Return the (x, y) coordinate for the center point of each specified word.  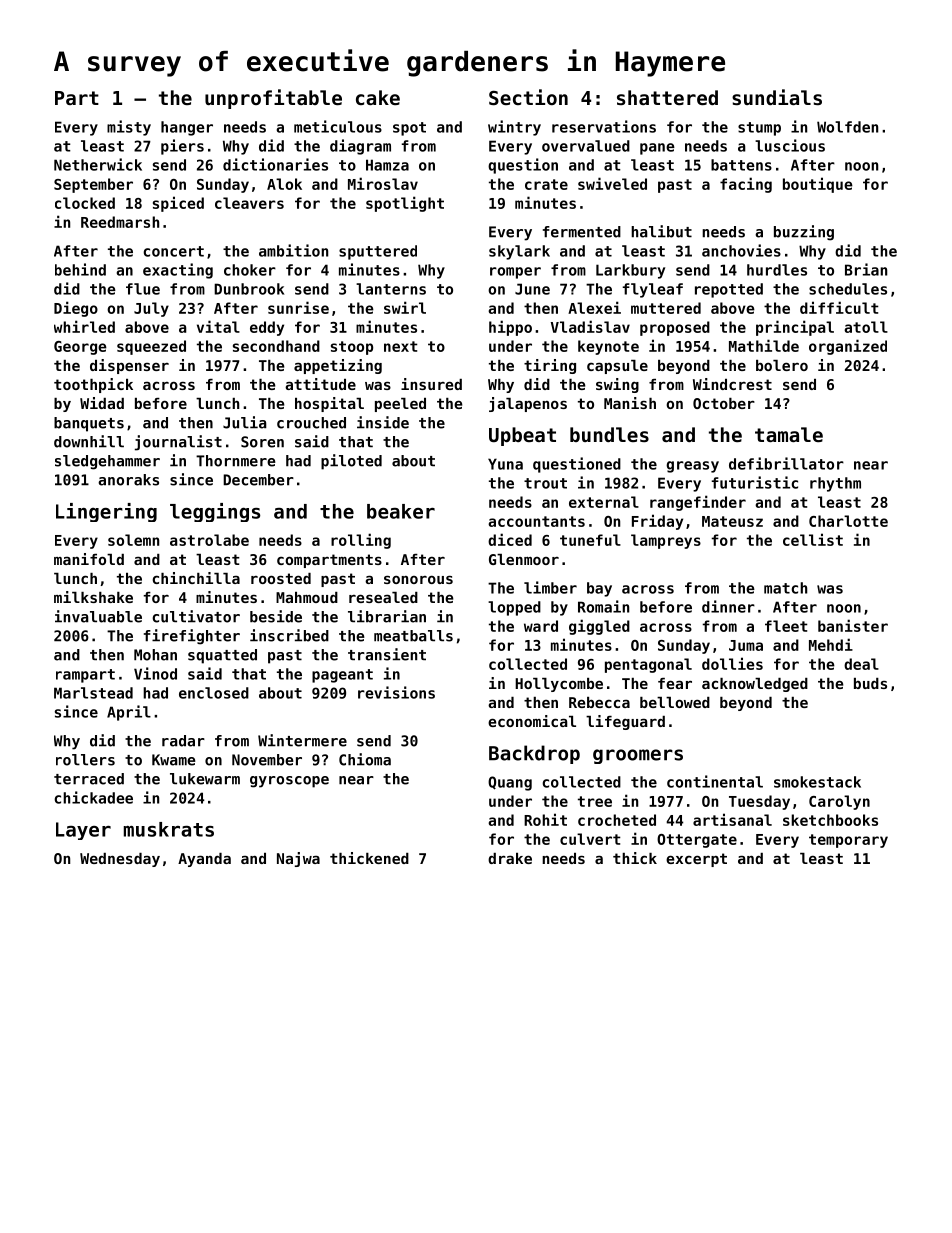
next (401, 346)
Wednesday (120, 860)
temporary (848, 841)
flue (143, 289)
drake (510, 858)
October (724, 403)
